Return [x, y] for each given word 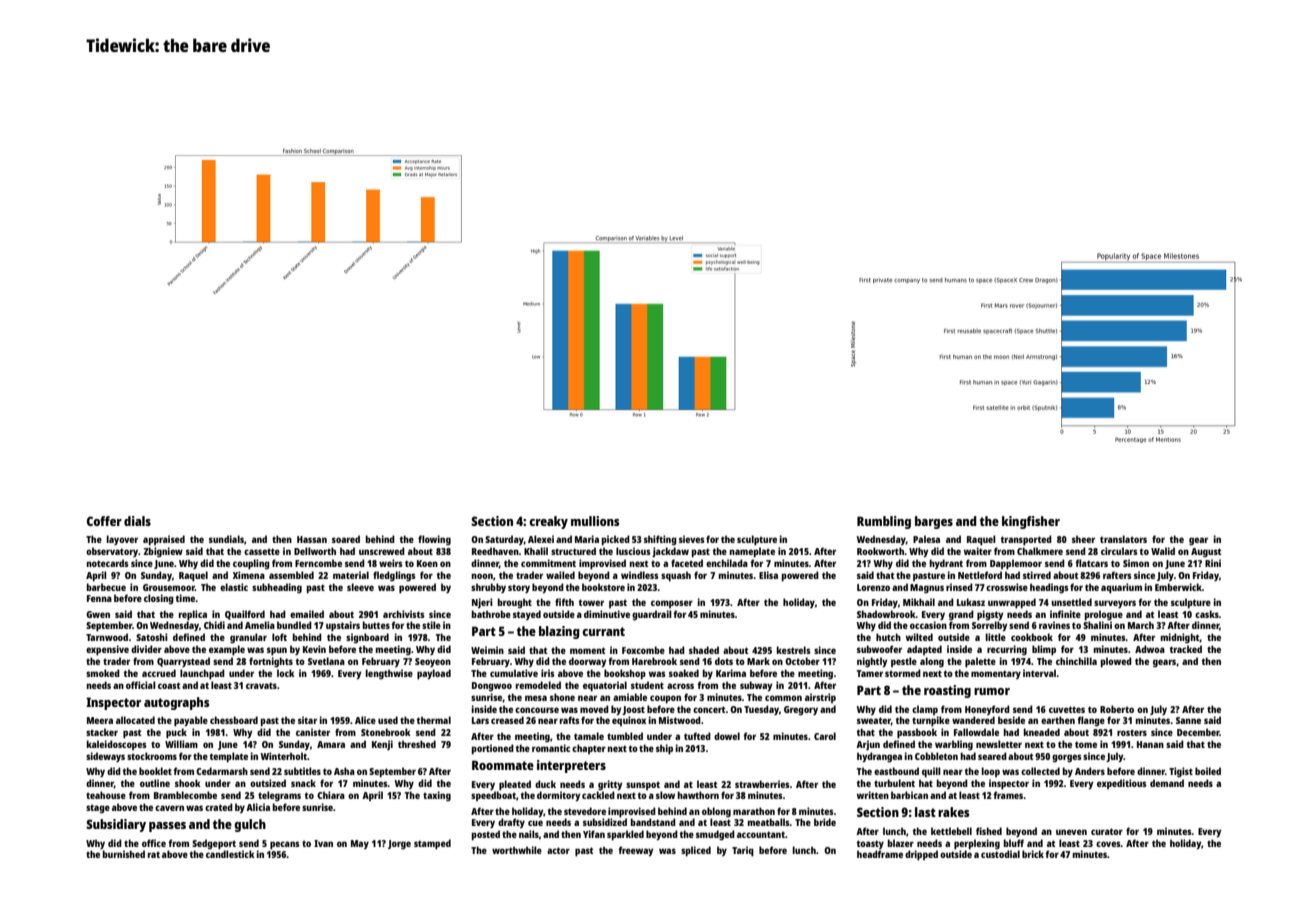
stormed [903, 673]
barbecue [106, 587]
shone [562, 697]
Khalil [536, 551]
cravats [261, 685]
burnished [124, 854]
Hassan [312, 539]
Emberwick [1178, 587]
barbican [909, 795]
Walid [1163, 551]
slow [665, 795]
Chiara [331, 795]
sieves [692, 539]
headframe [880, 854]
